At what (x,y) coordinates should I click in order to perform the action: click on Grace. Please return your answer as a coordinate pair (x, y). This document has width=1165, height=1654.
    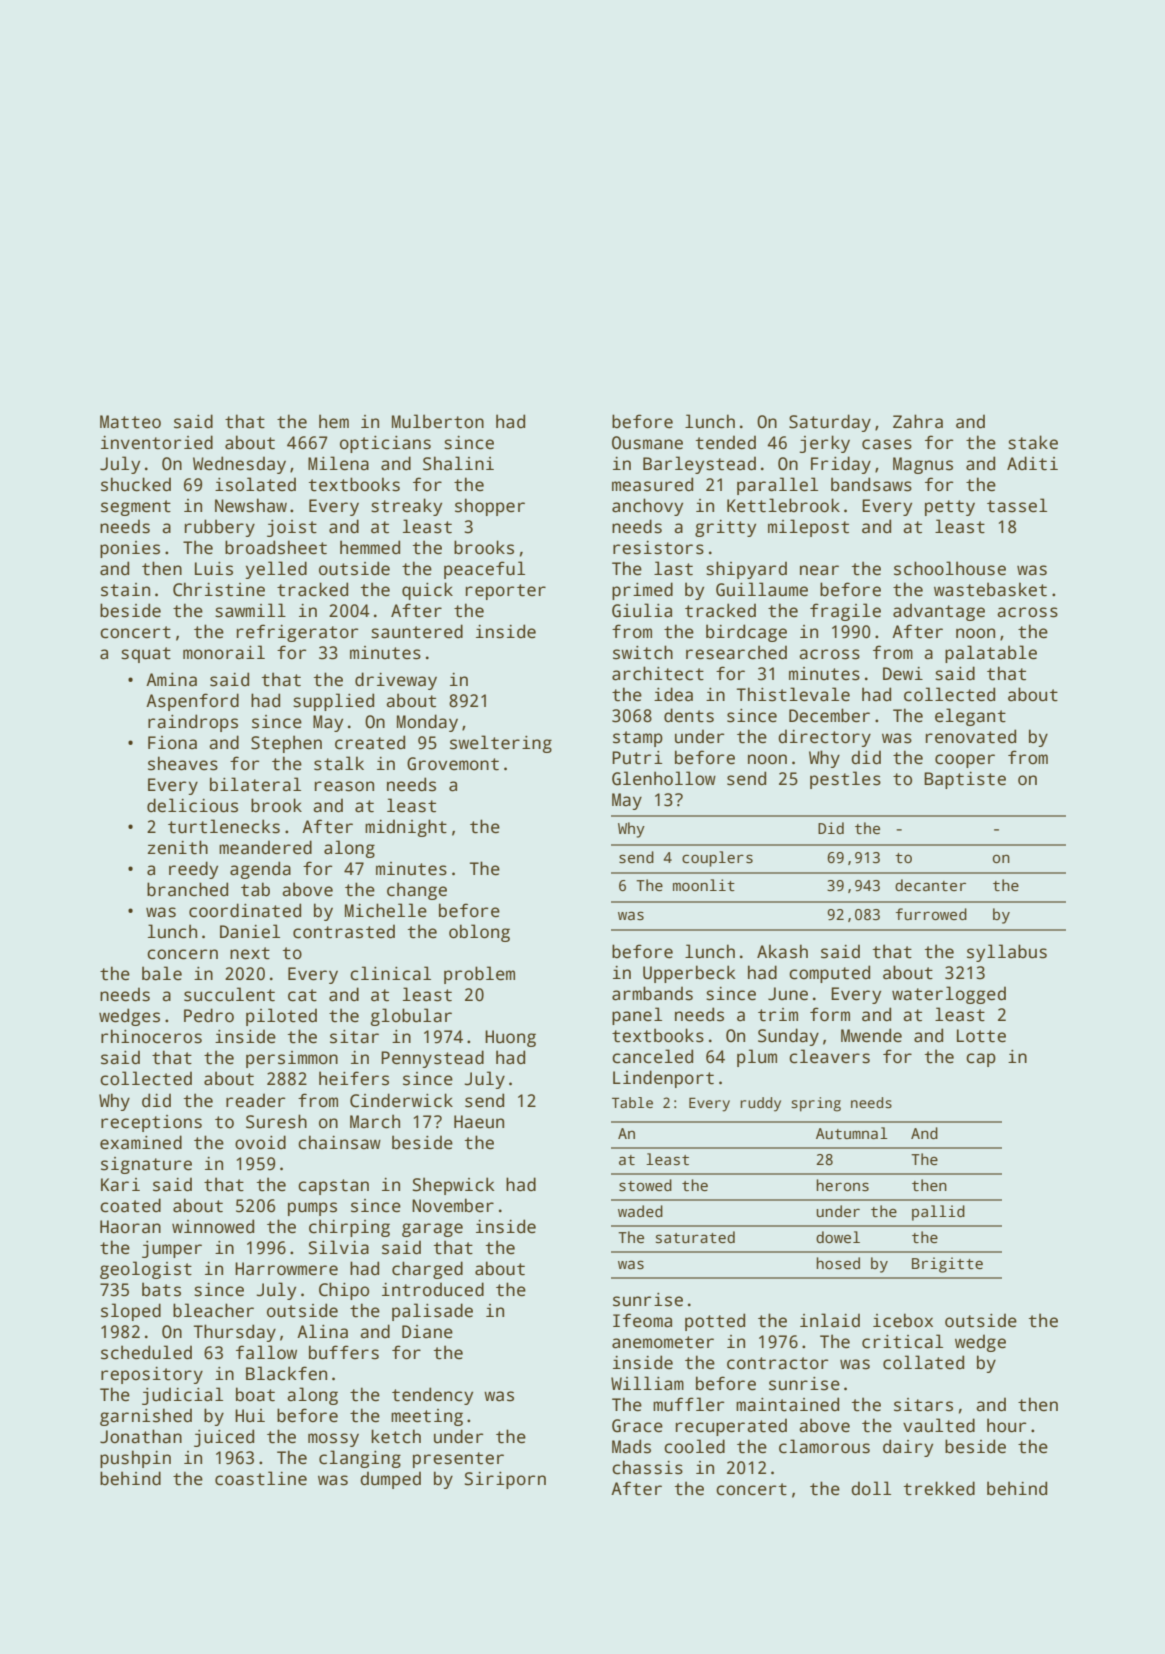
    Looking at the image, I should click on (637, 1426).
